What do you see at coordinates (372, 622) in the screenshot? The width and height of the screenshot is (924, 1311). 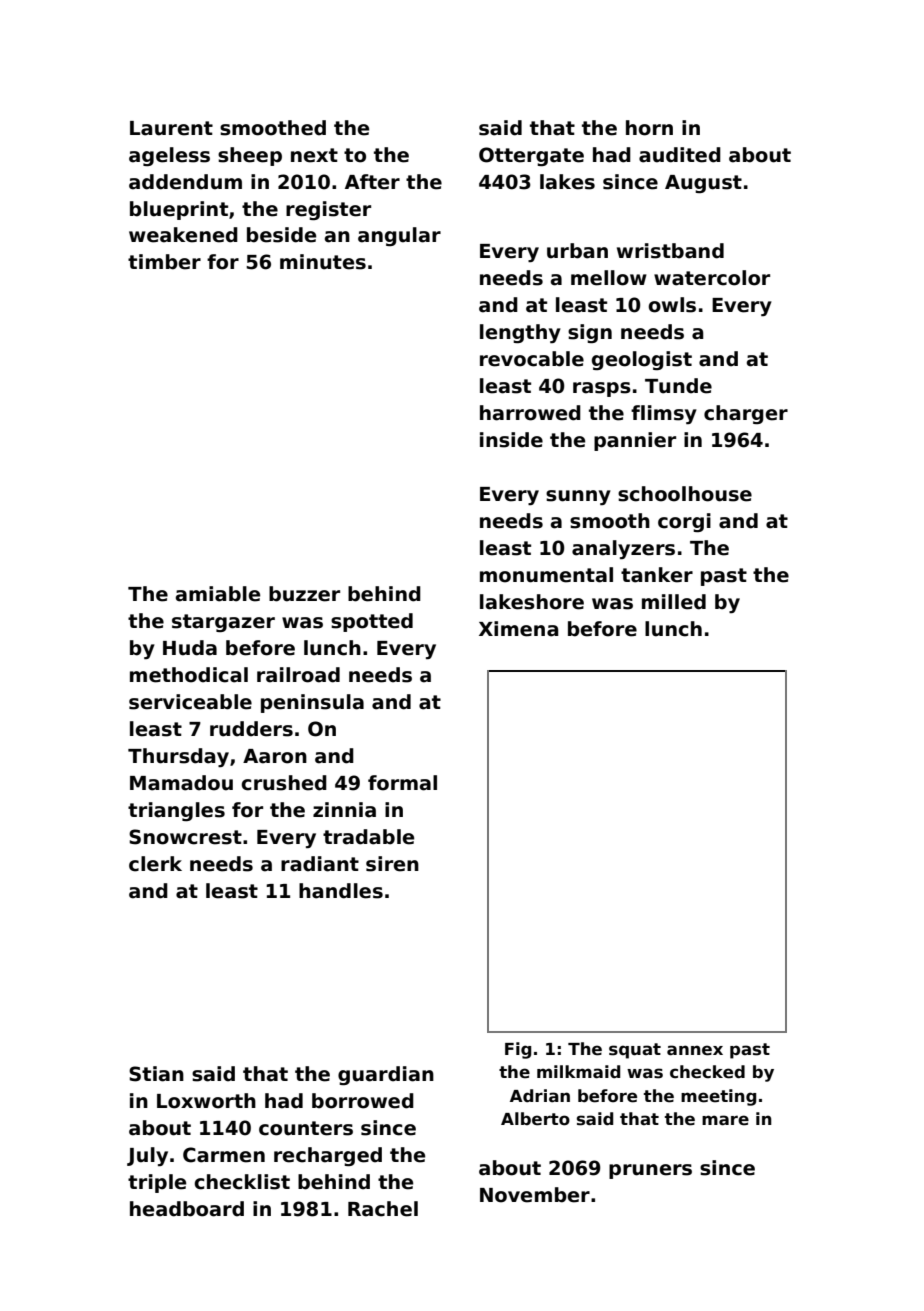 I see `spotted` at bounding box center [372, 622].
